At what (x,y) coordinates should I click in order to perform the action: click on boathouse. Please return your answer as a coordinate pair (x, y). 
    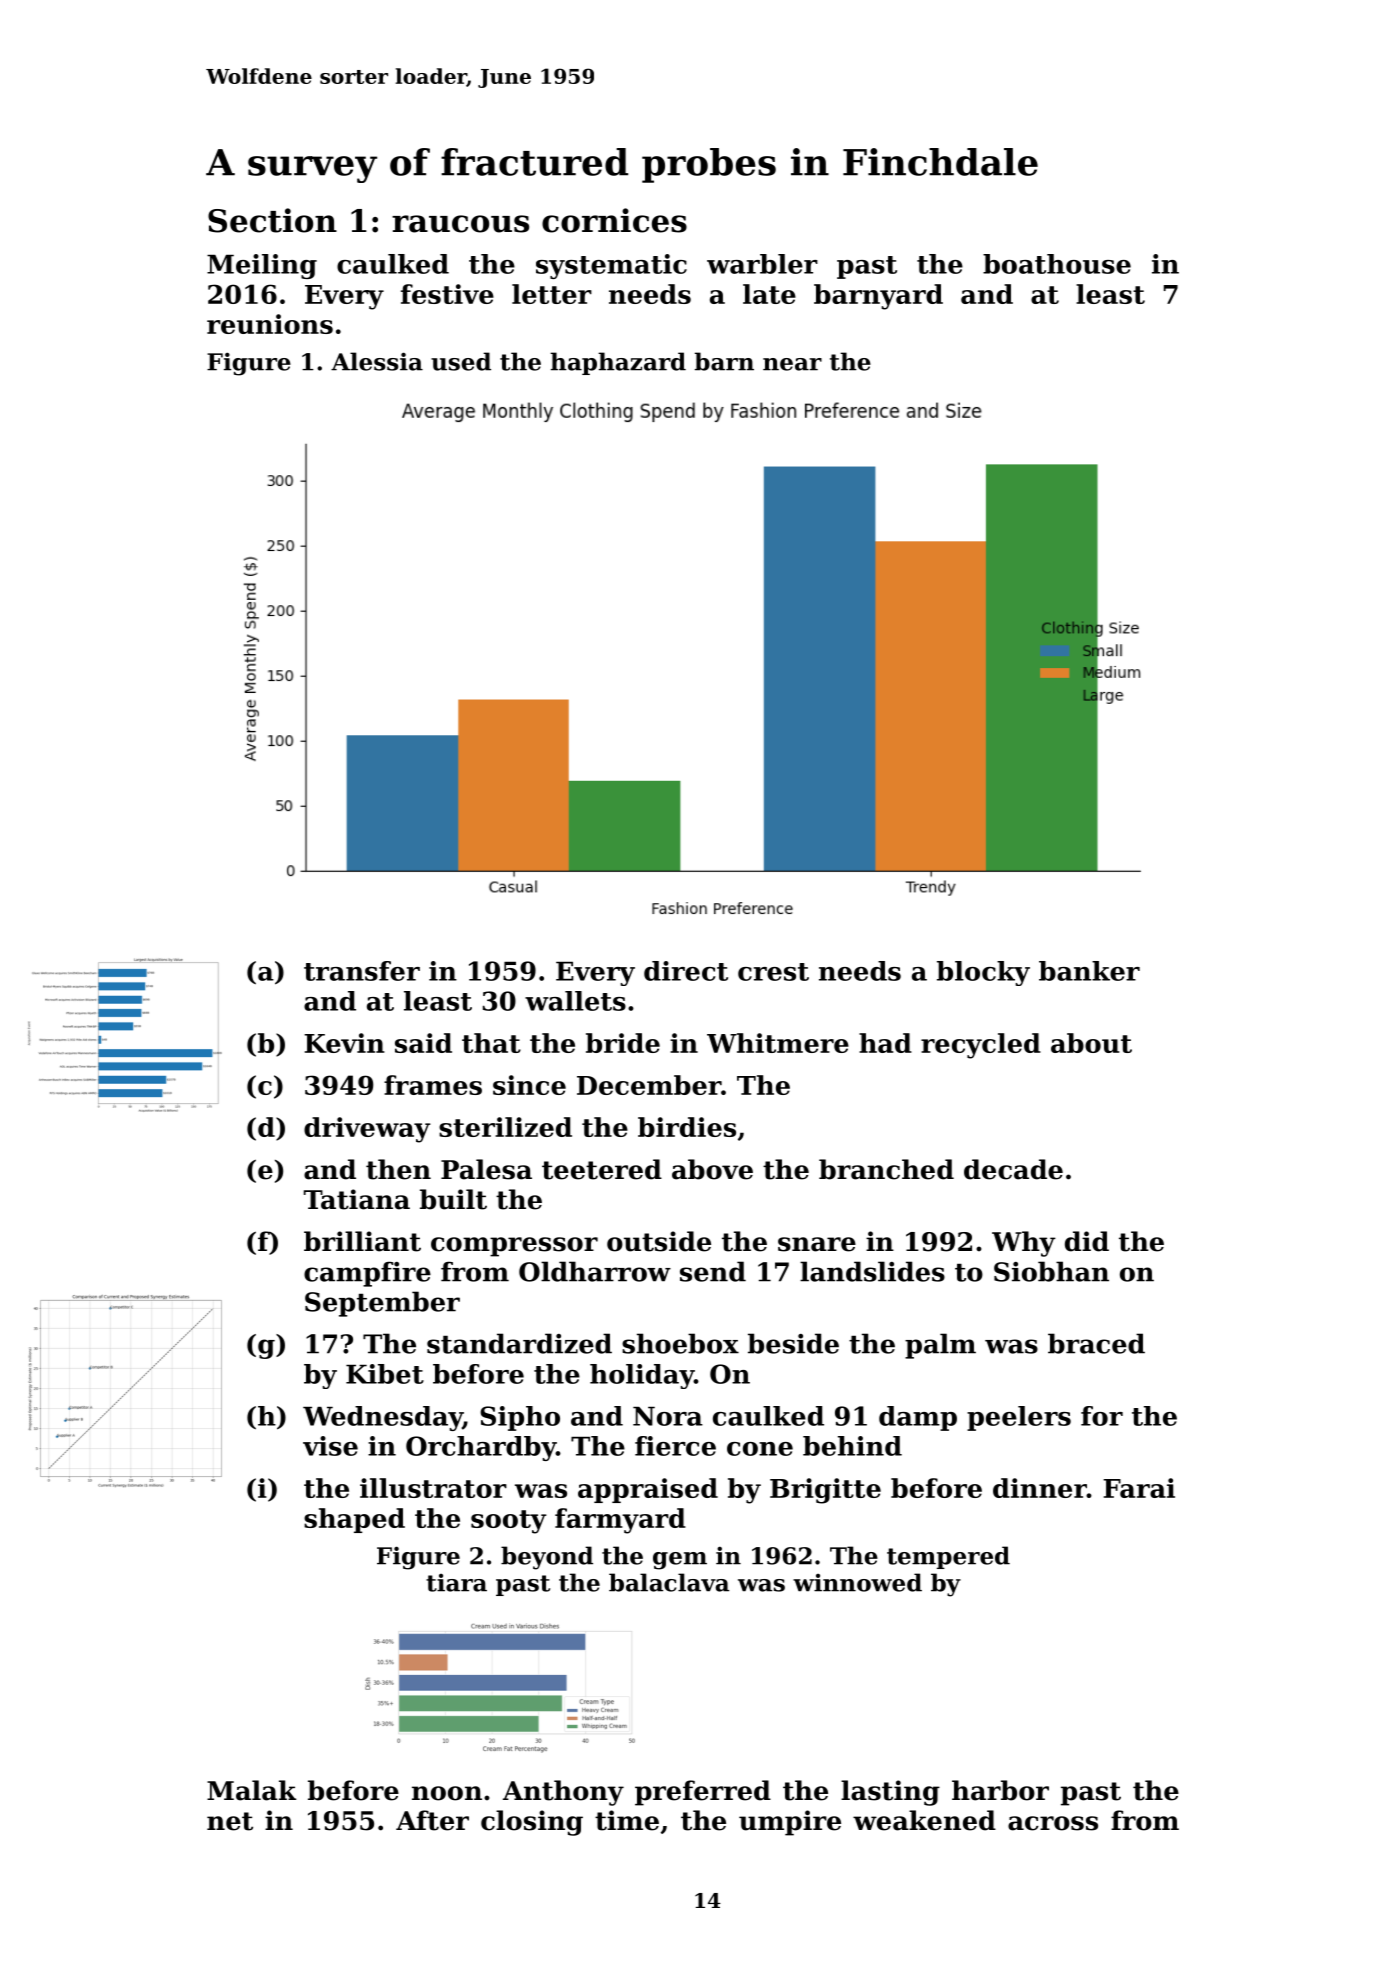
    Looking at the image, I should click on (1057, 264).
